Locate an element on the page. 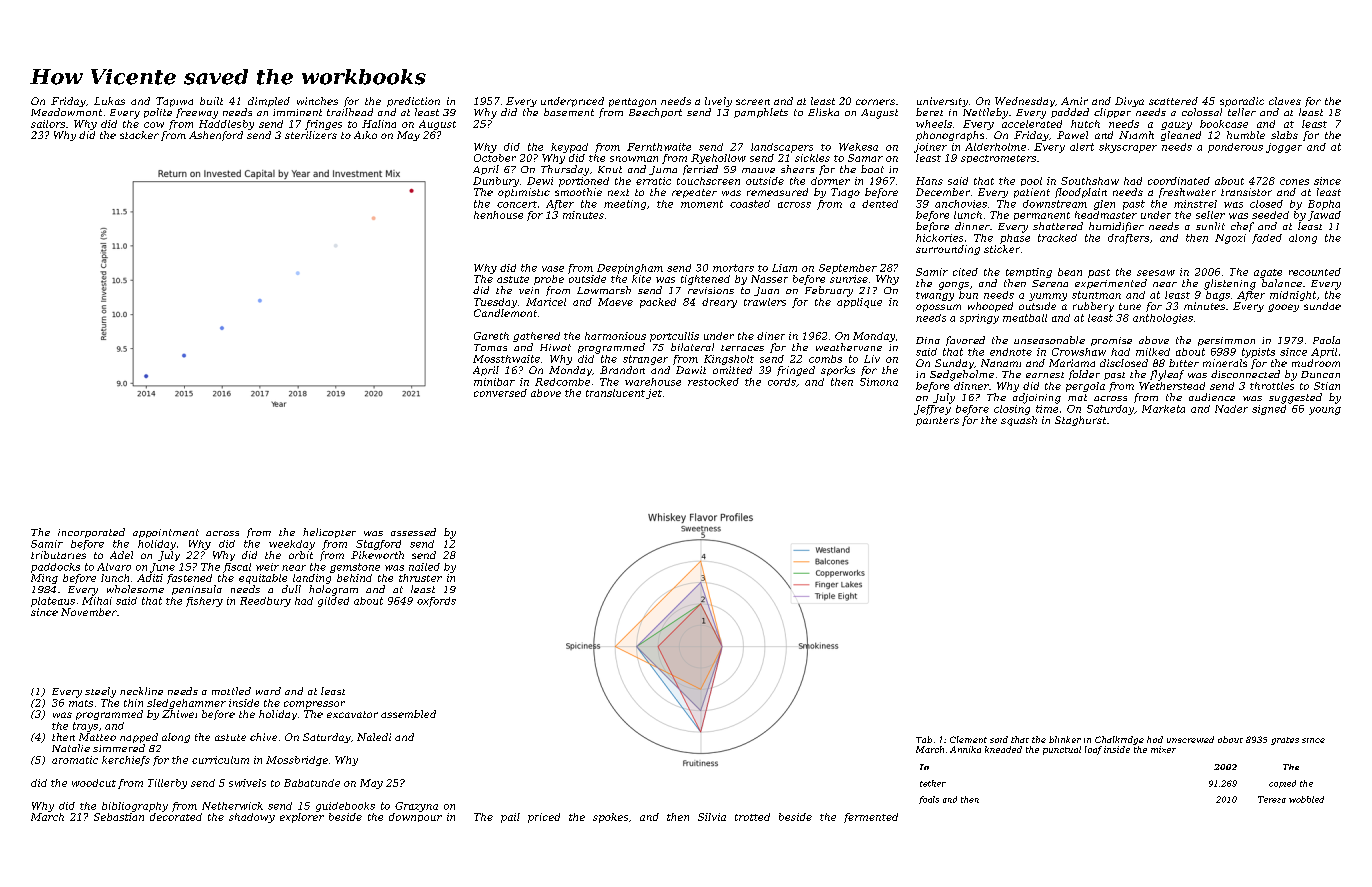 The image size is (1372, 887). vein is located at coordinates (529, 290).
